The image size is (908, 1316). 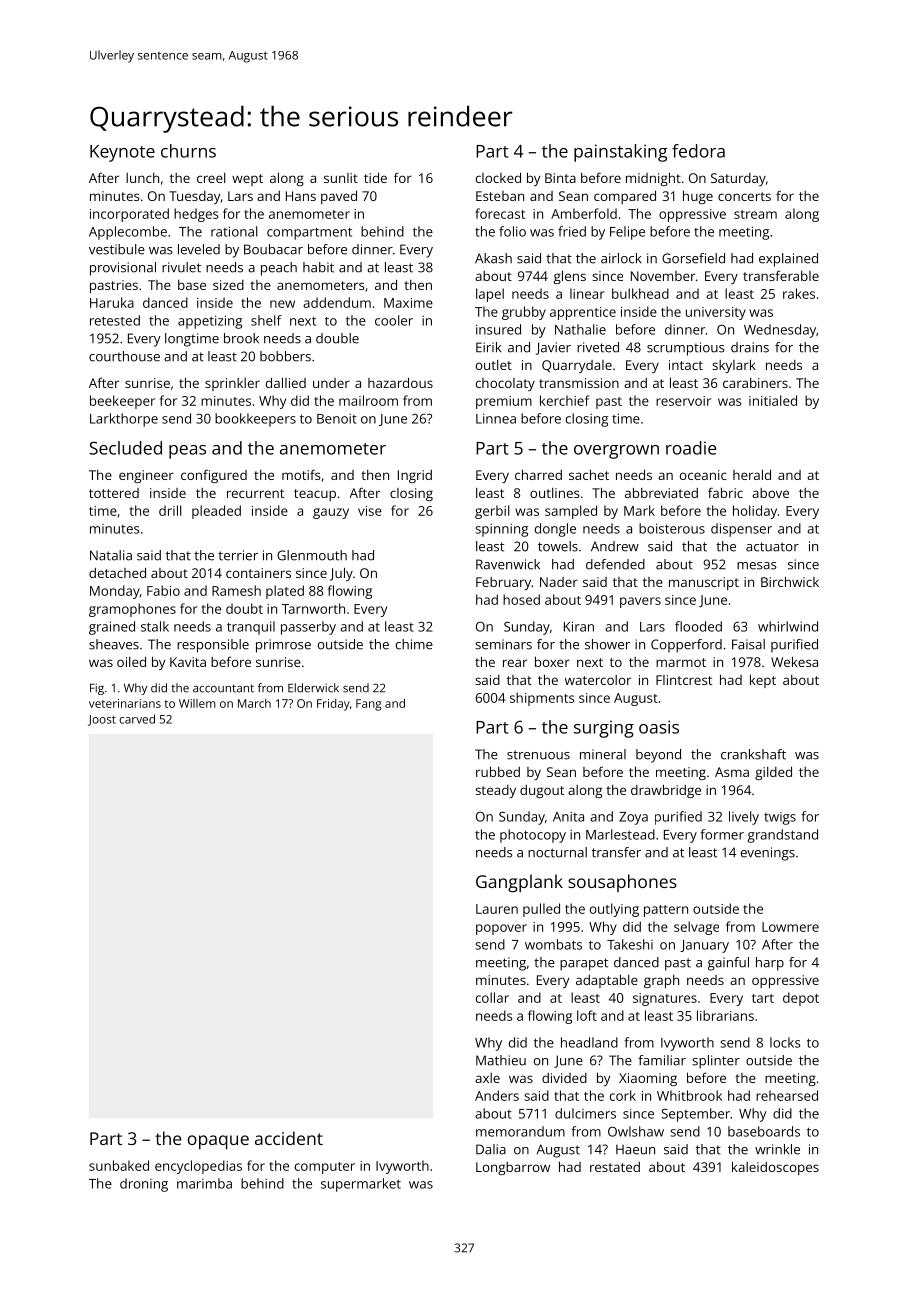 I want to click on transmission, so click(x=579, y=383).
